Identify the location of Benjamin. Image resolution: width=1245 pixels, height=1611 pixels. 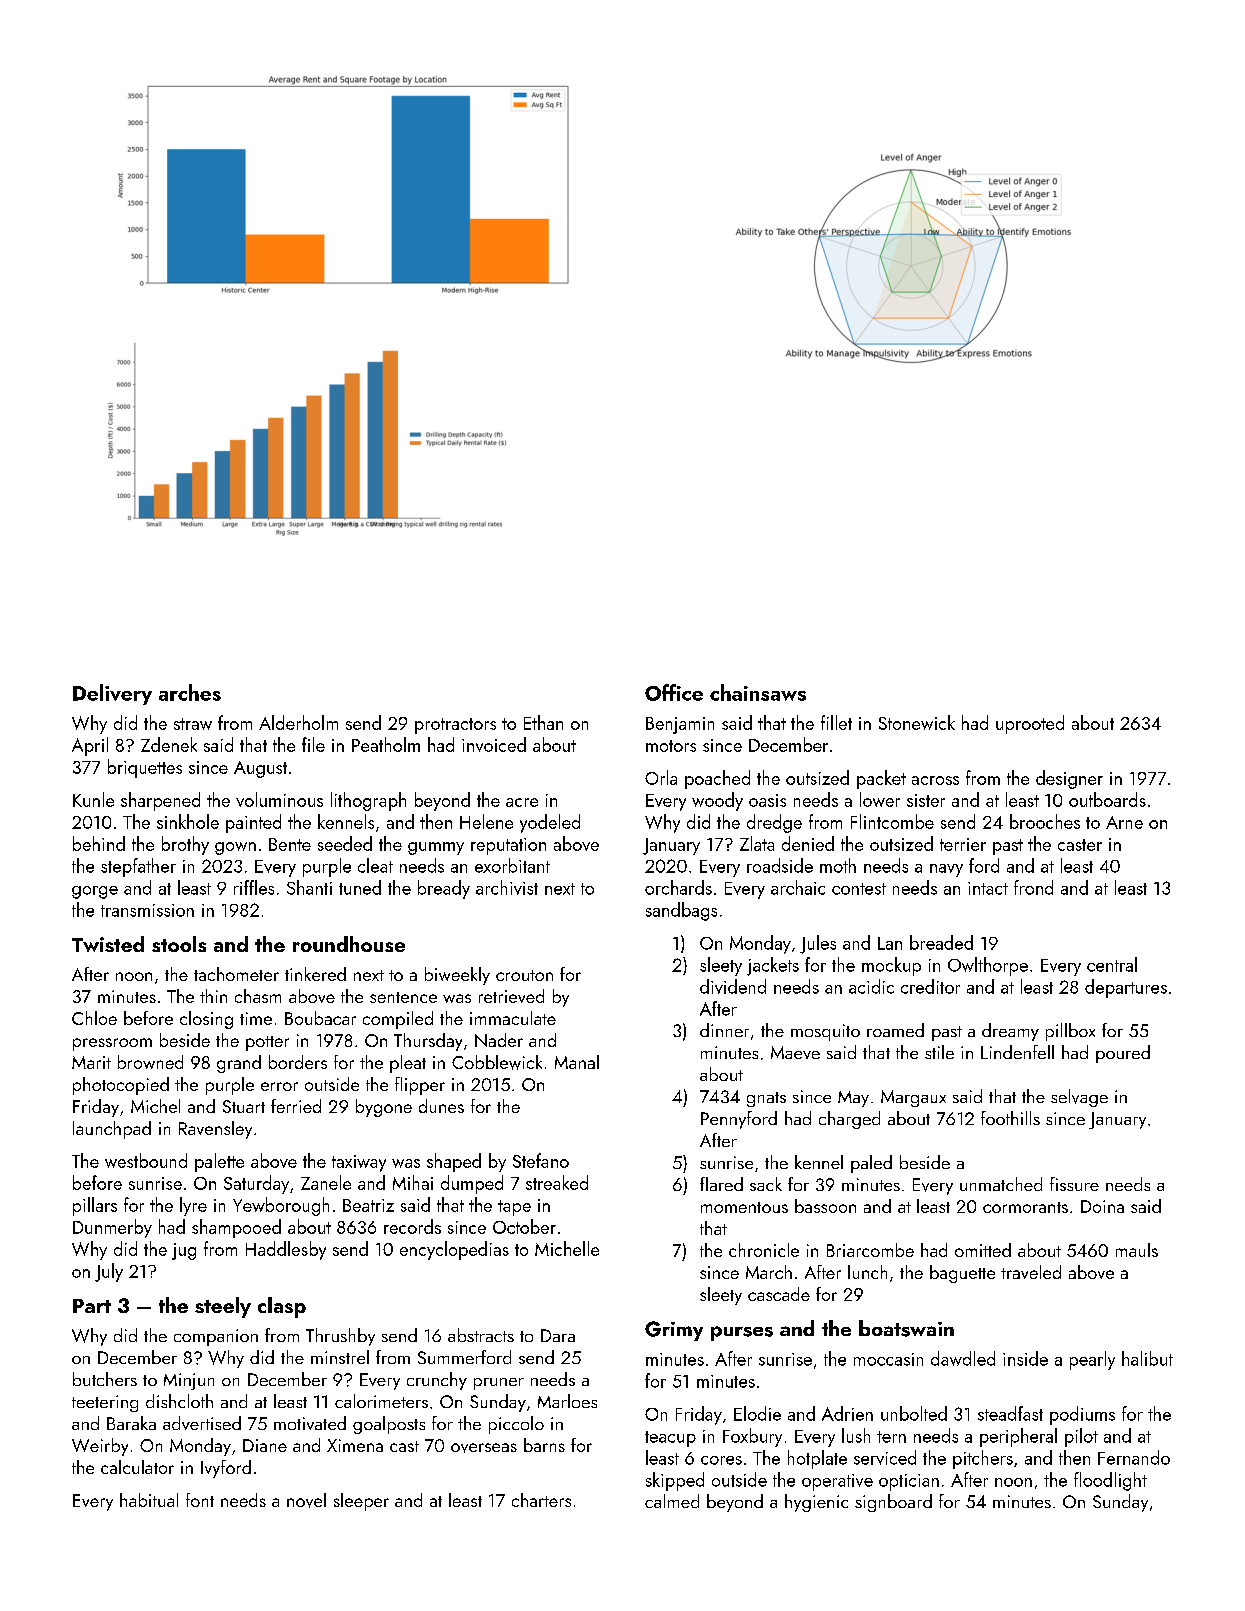
(680, 725).
